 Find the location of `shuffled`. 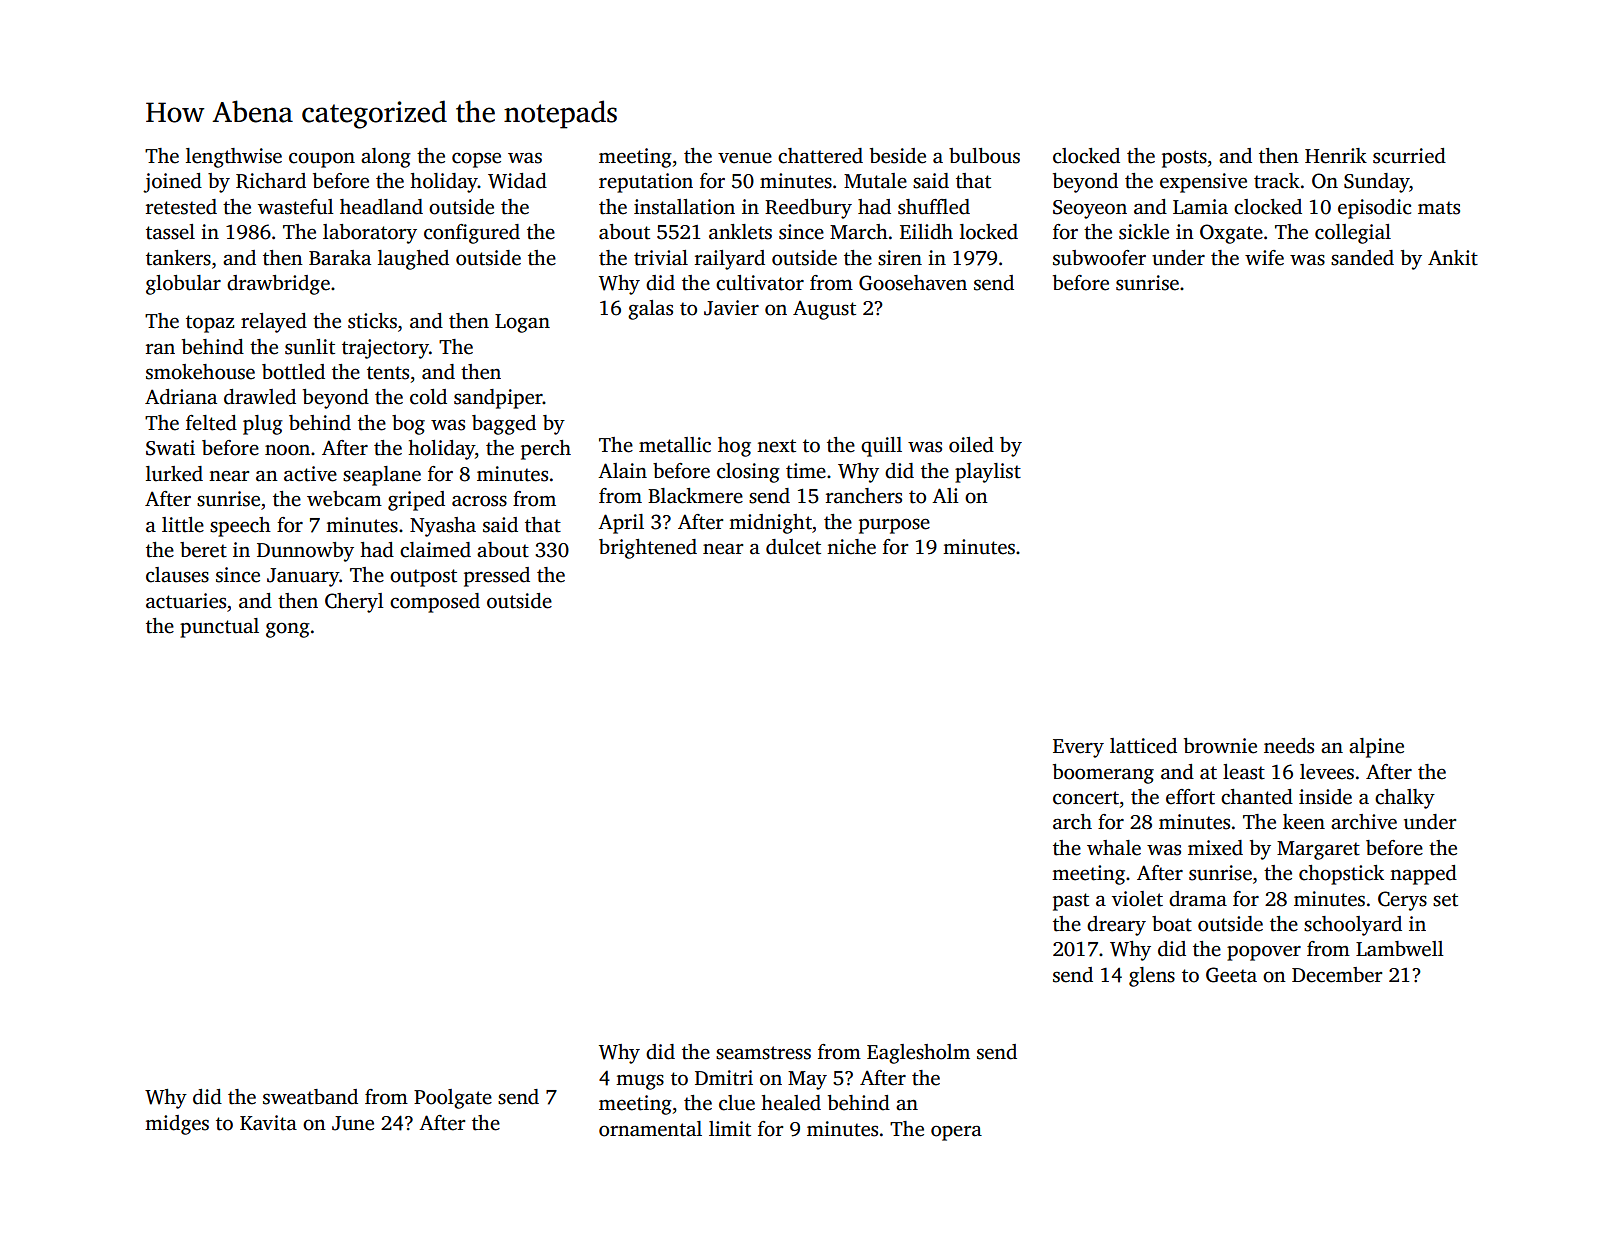

shuffled is located at coordinates (934, 207).
